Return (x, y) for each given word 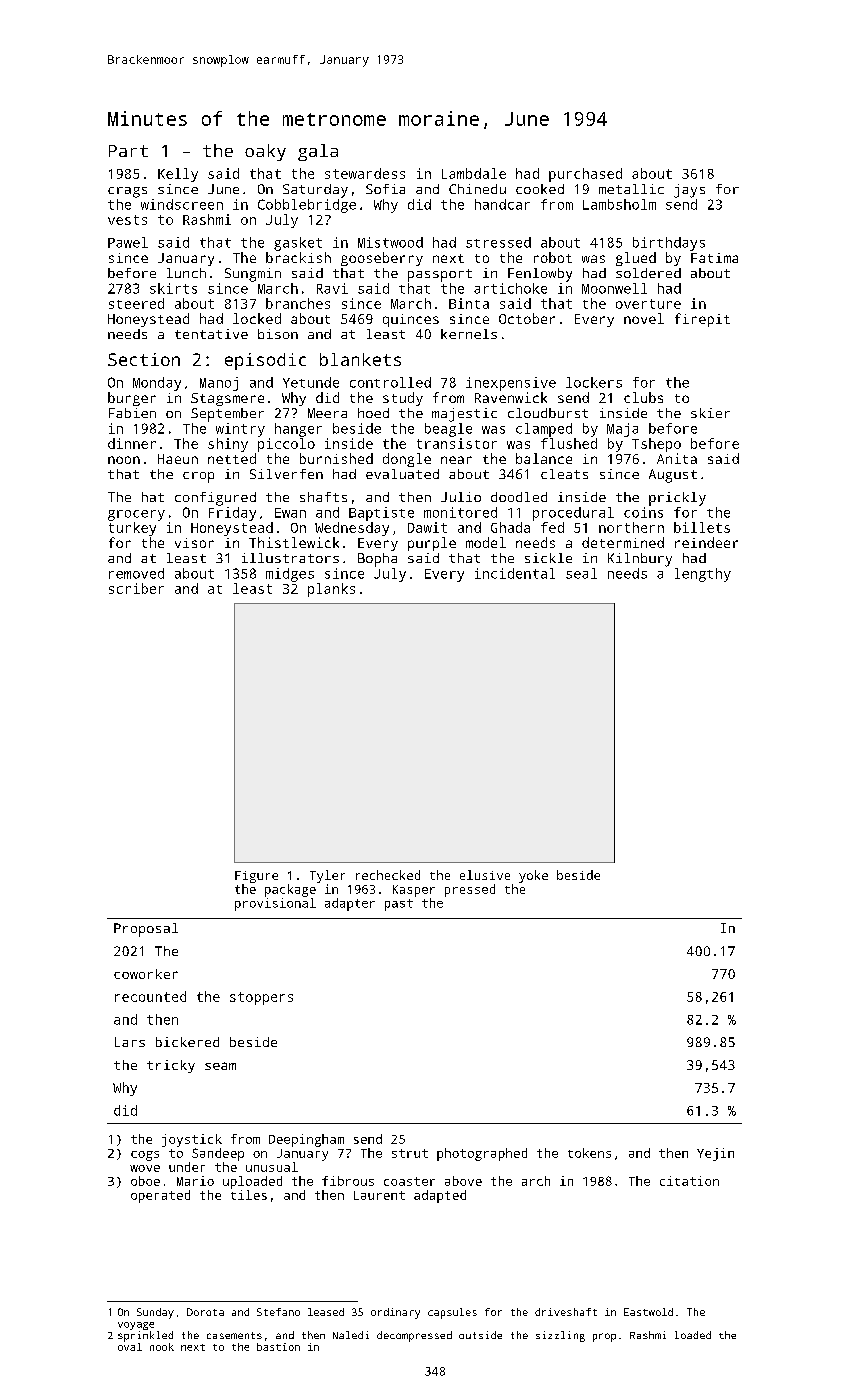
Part (128, 151)
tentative (211, 334)
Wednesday (352, 529)
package (290, 890)
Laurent (379, 1195)
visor (194, 543)
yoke (533, 876)
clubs (643, 397)
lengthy (703, 575)
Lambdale (474, 173)
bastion (278, 1347)
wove (145, 1168)
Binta (469, 303)
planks (331, 590)
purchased (585, 175)
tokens (589, 1153)
